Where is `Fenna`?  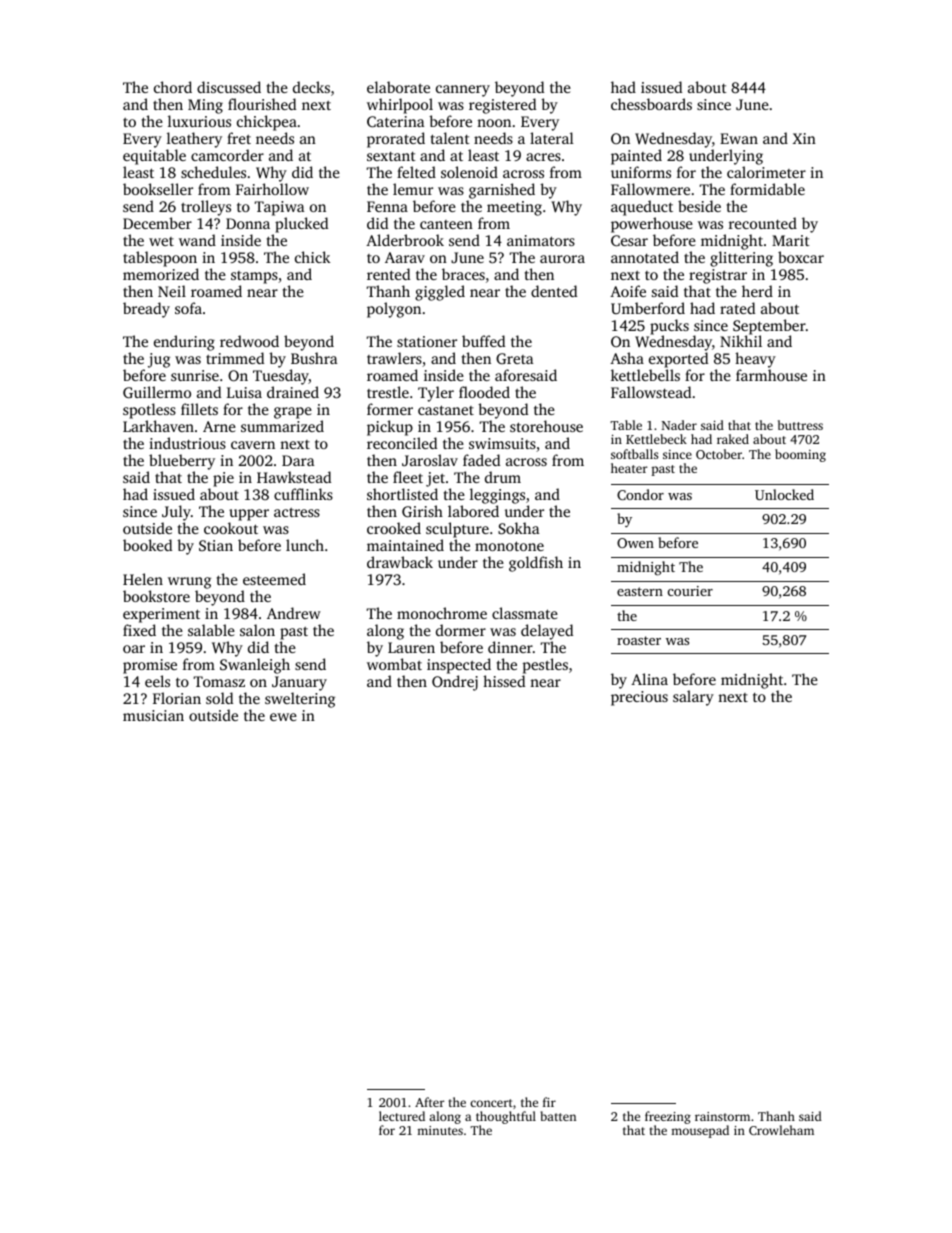 Fenna is located at coordinates (387, 206).
